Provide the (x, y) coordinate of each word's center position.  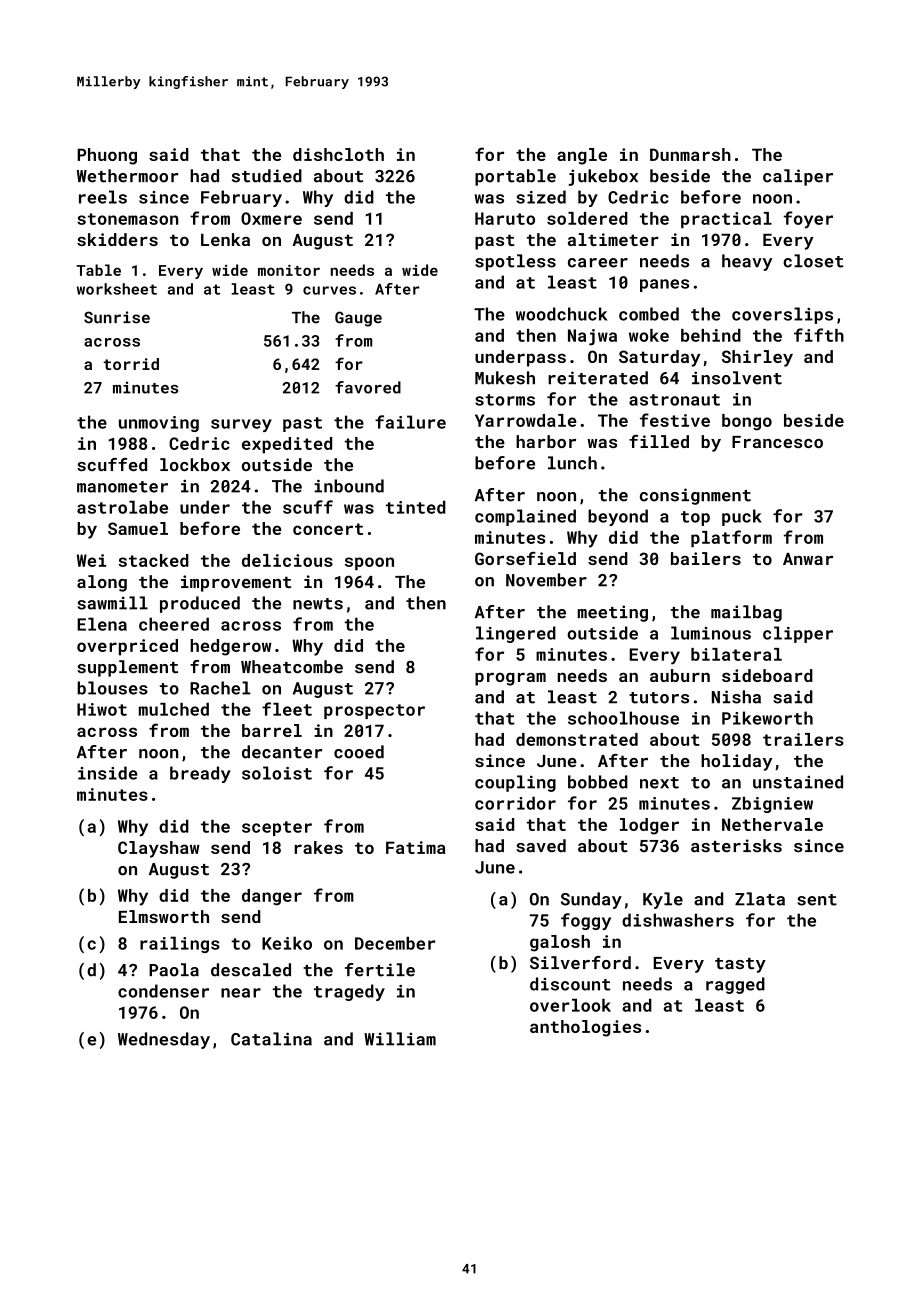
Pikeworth (767, 718)
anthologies (585, 1028)
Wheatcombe (292, 667)
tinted (416, 507)
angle (582, 156)
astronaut (674, 400)
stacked (153, 560)
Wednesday (164, 1040)
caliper (798, 177)
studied (267, 176)
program (510, 679)
